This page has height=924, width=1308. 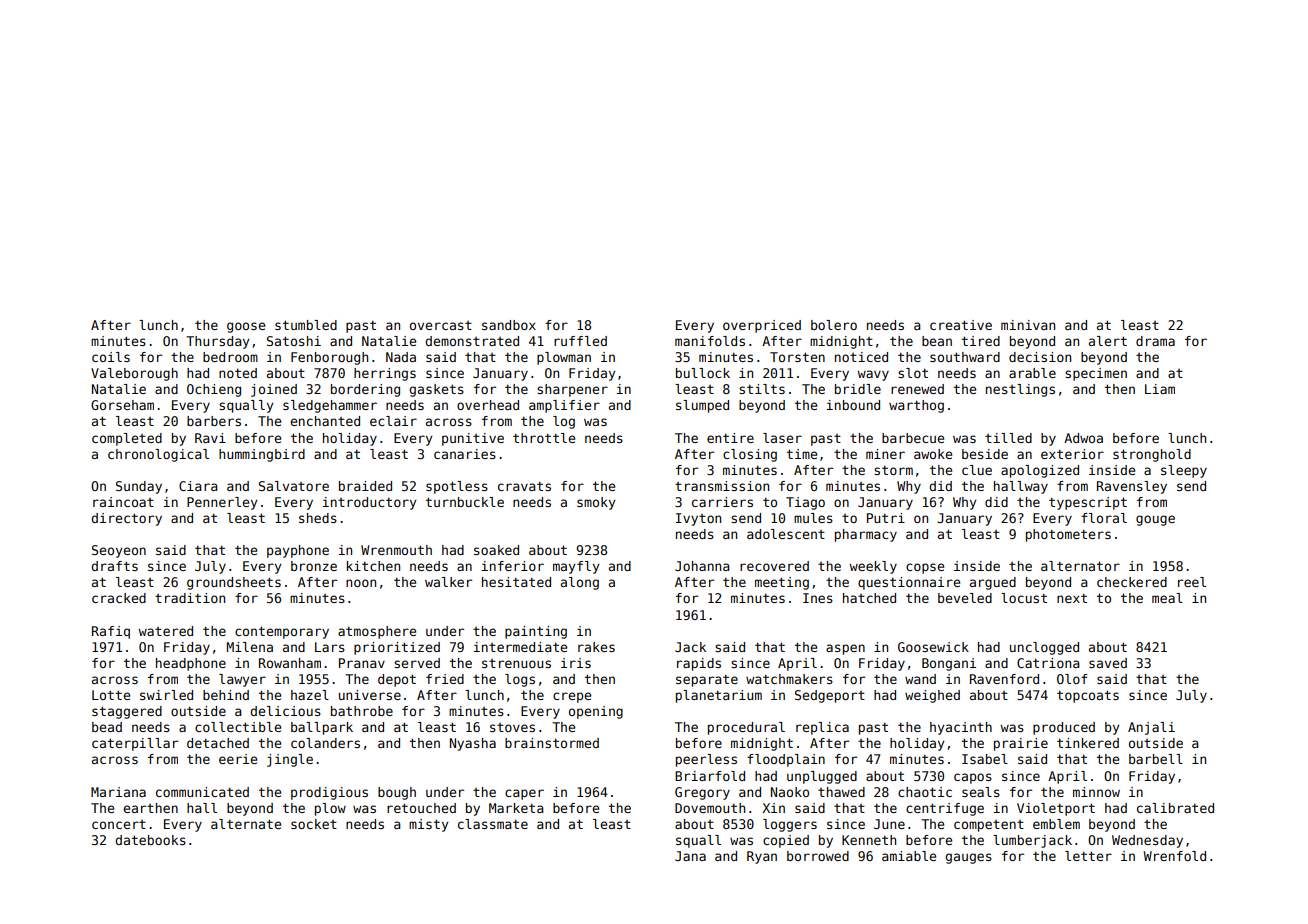 I want to click on nestlings, so click(x=1020, y=390).
